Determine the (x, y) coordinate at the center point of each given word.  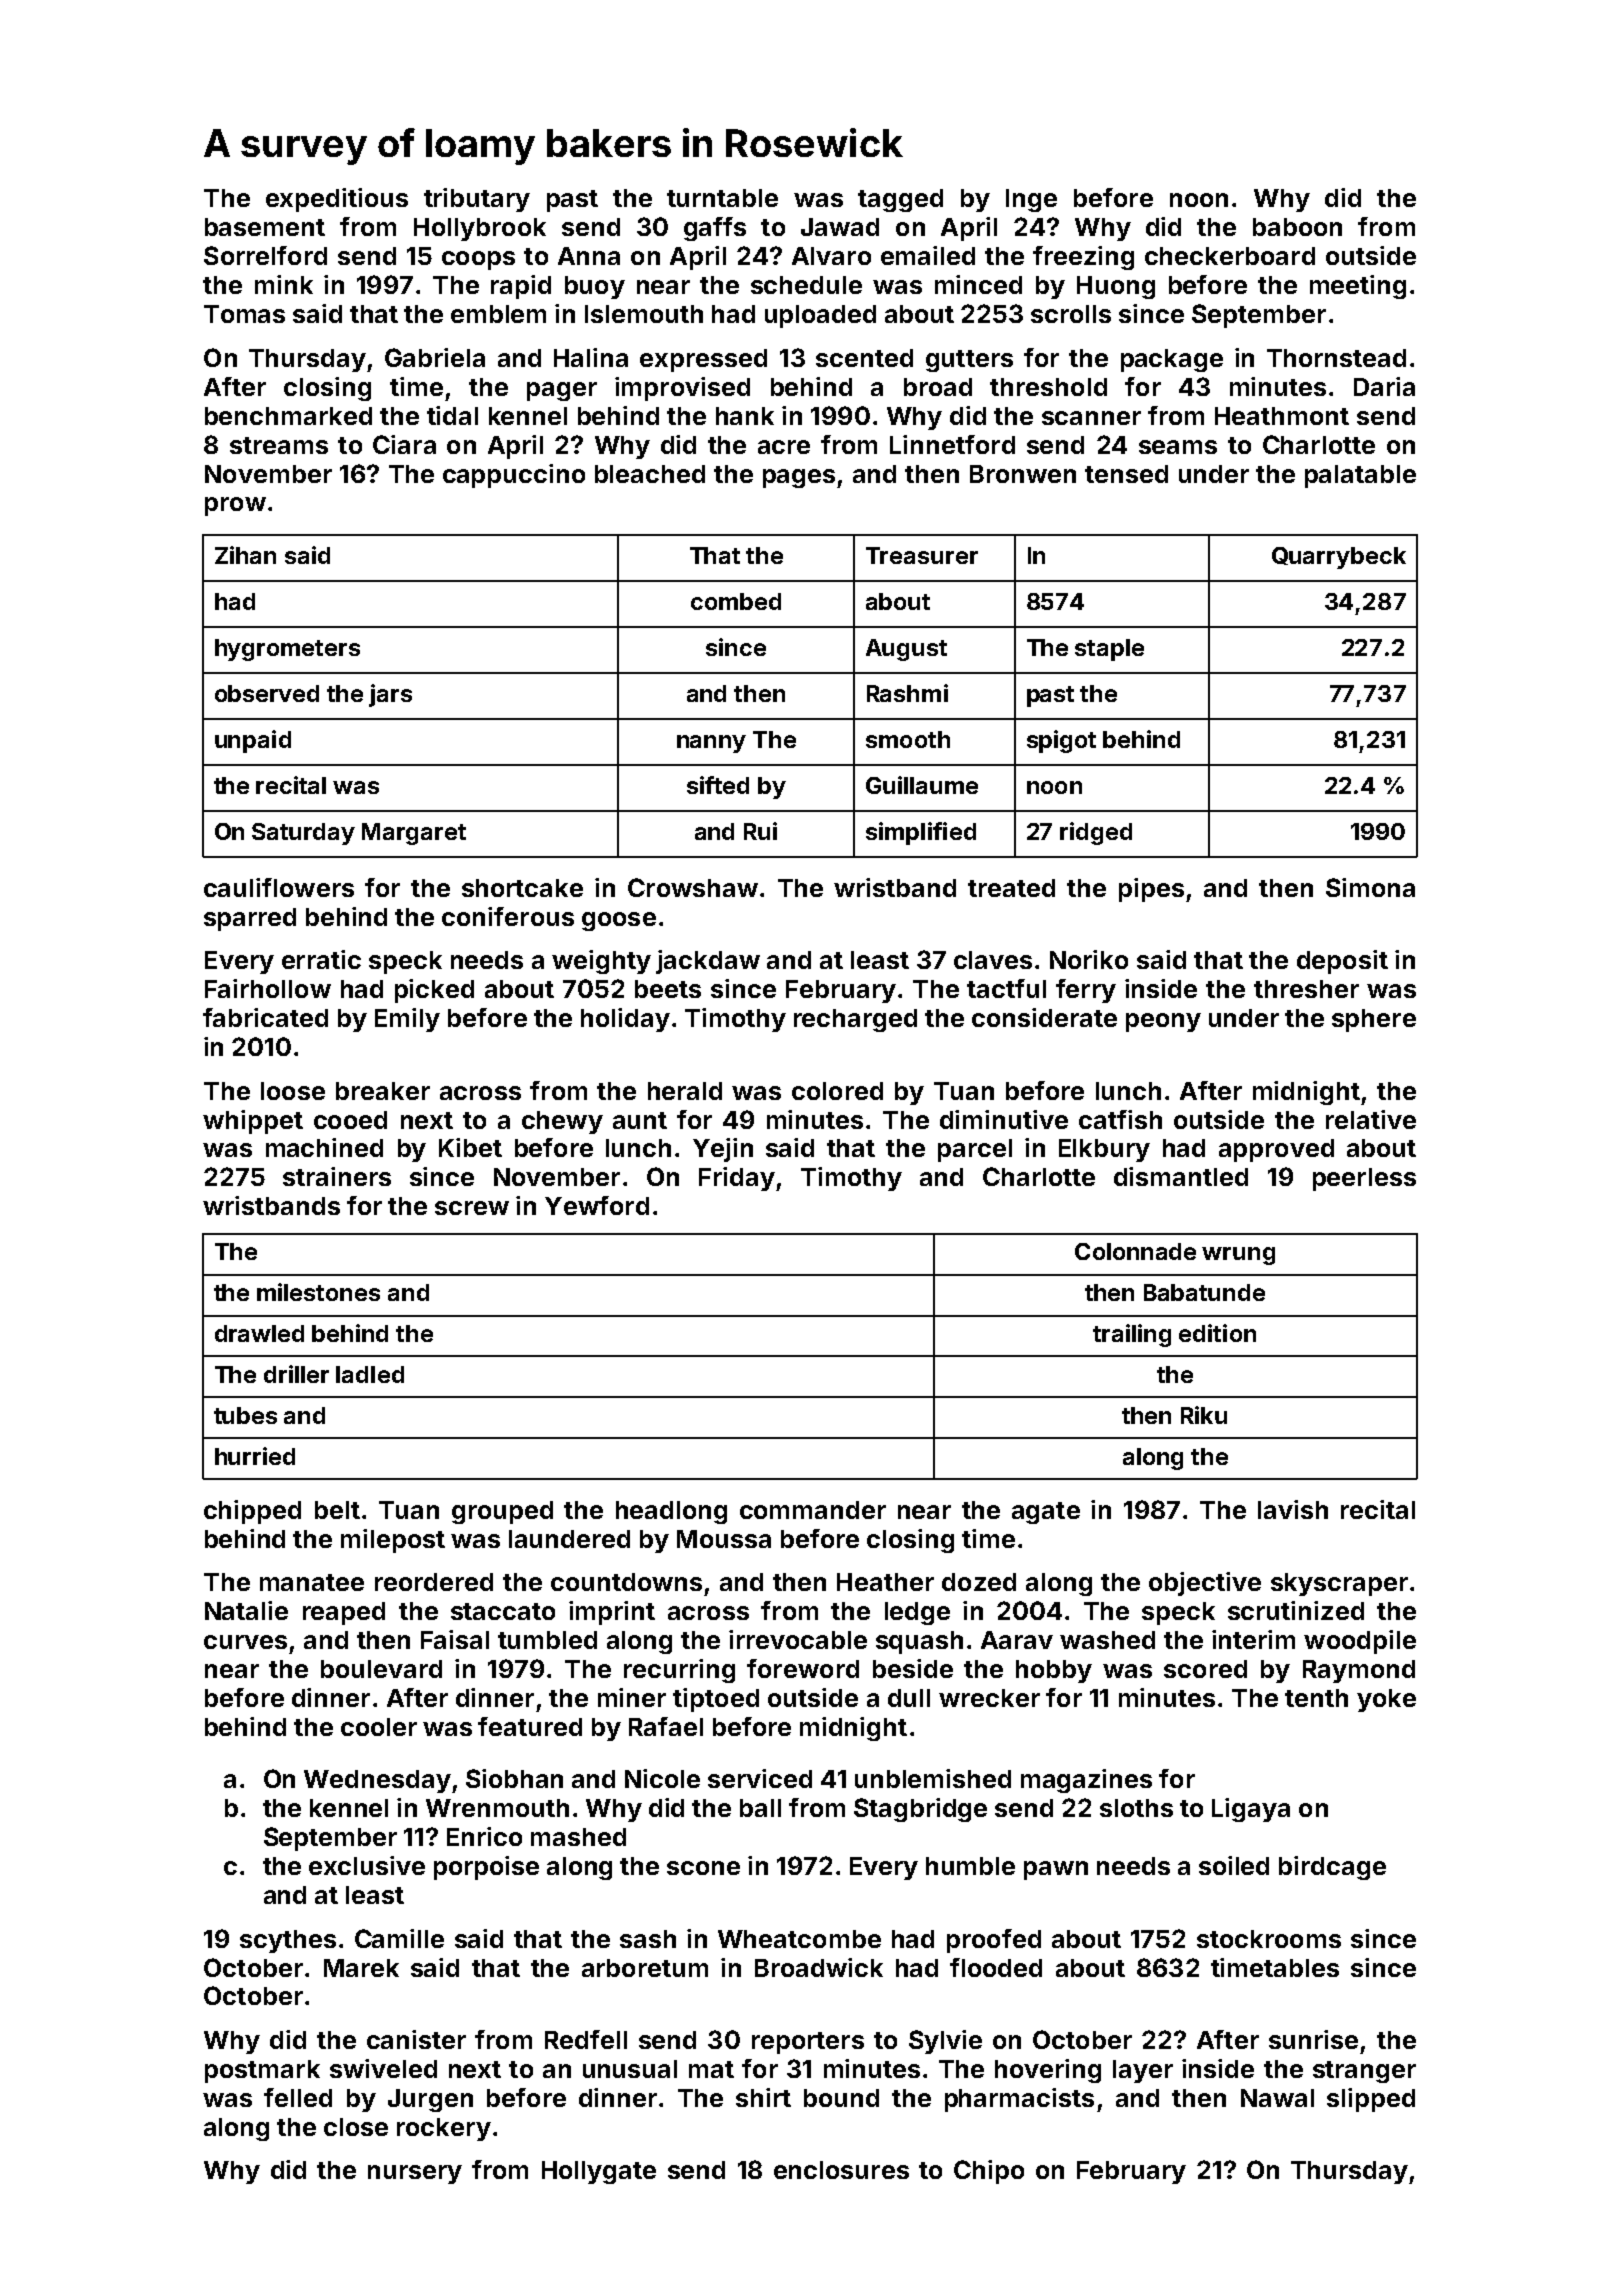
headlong (671, 1512)
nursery (415, 2174)
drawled (259, 1333)
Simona (1370, 887)
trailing (1132, 1335)
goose (619, 921)
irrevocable (798, 1639)
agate (1046, 1513)
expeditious (337, 200)
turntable (722, 198)
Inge (1031, 200)
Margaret (414, 834)
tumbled (547, 1640)
